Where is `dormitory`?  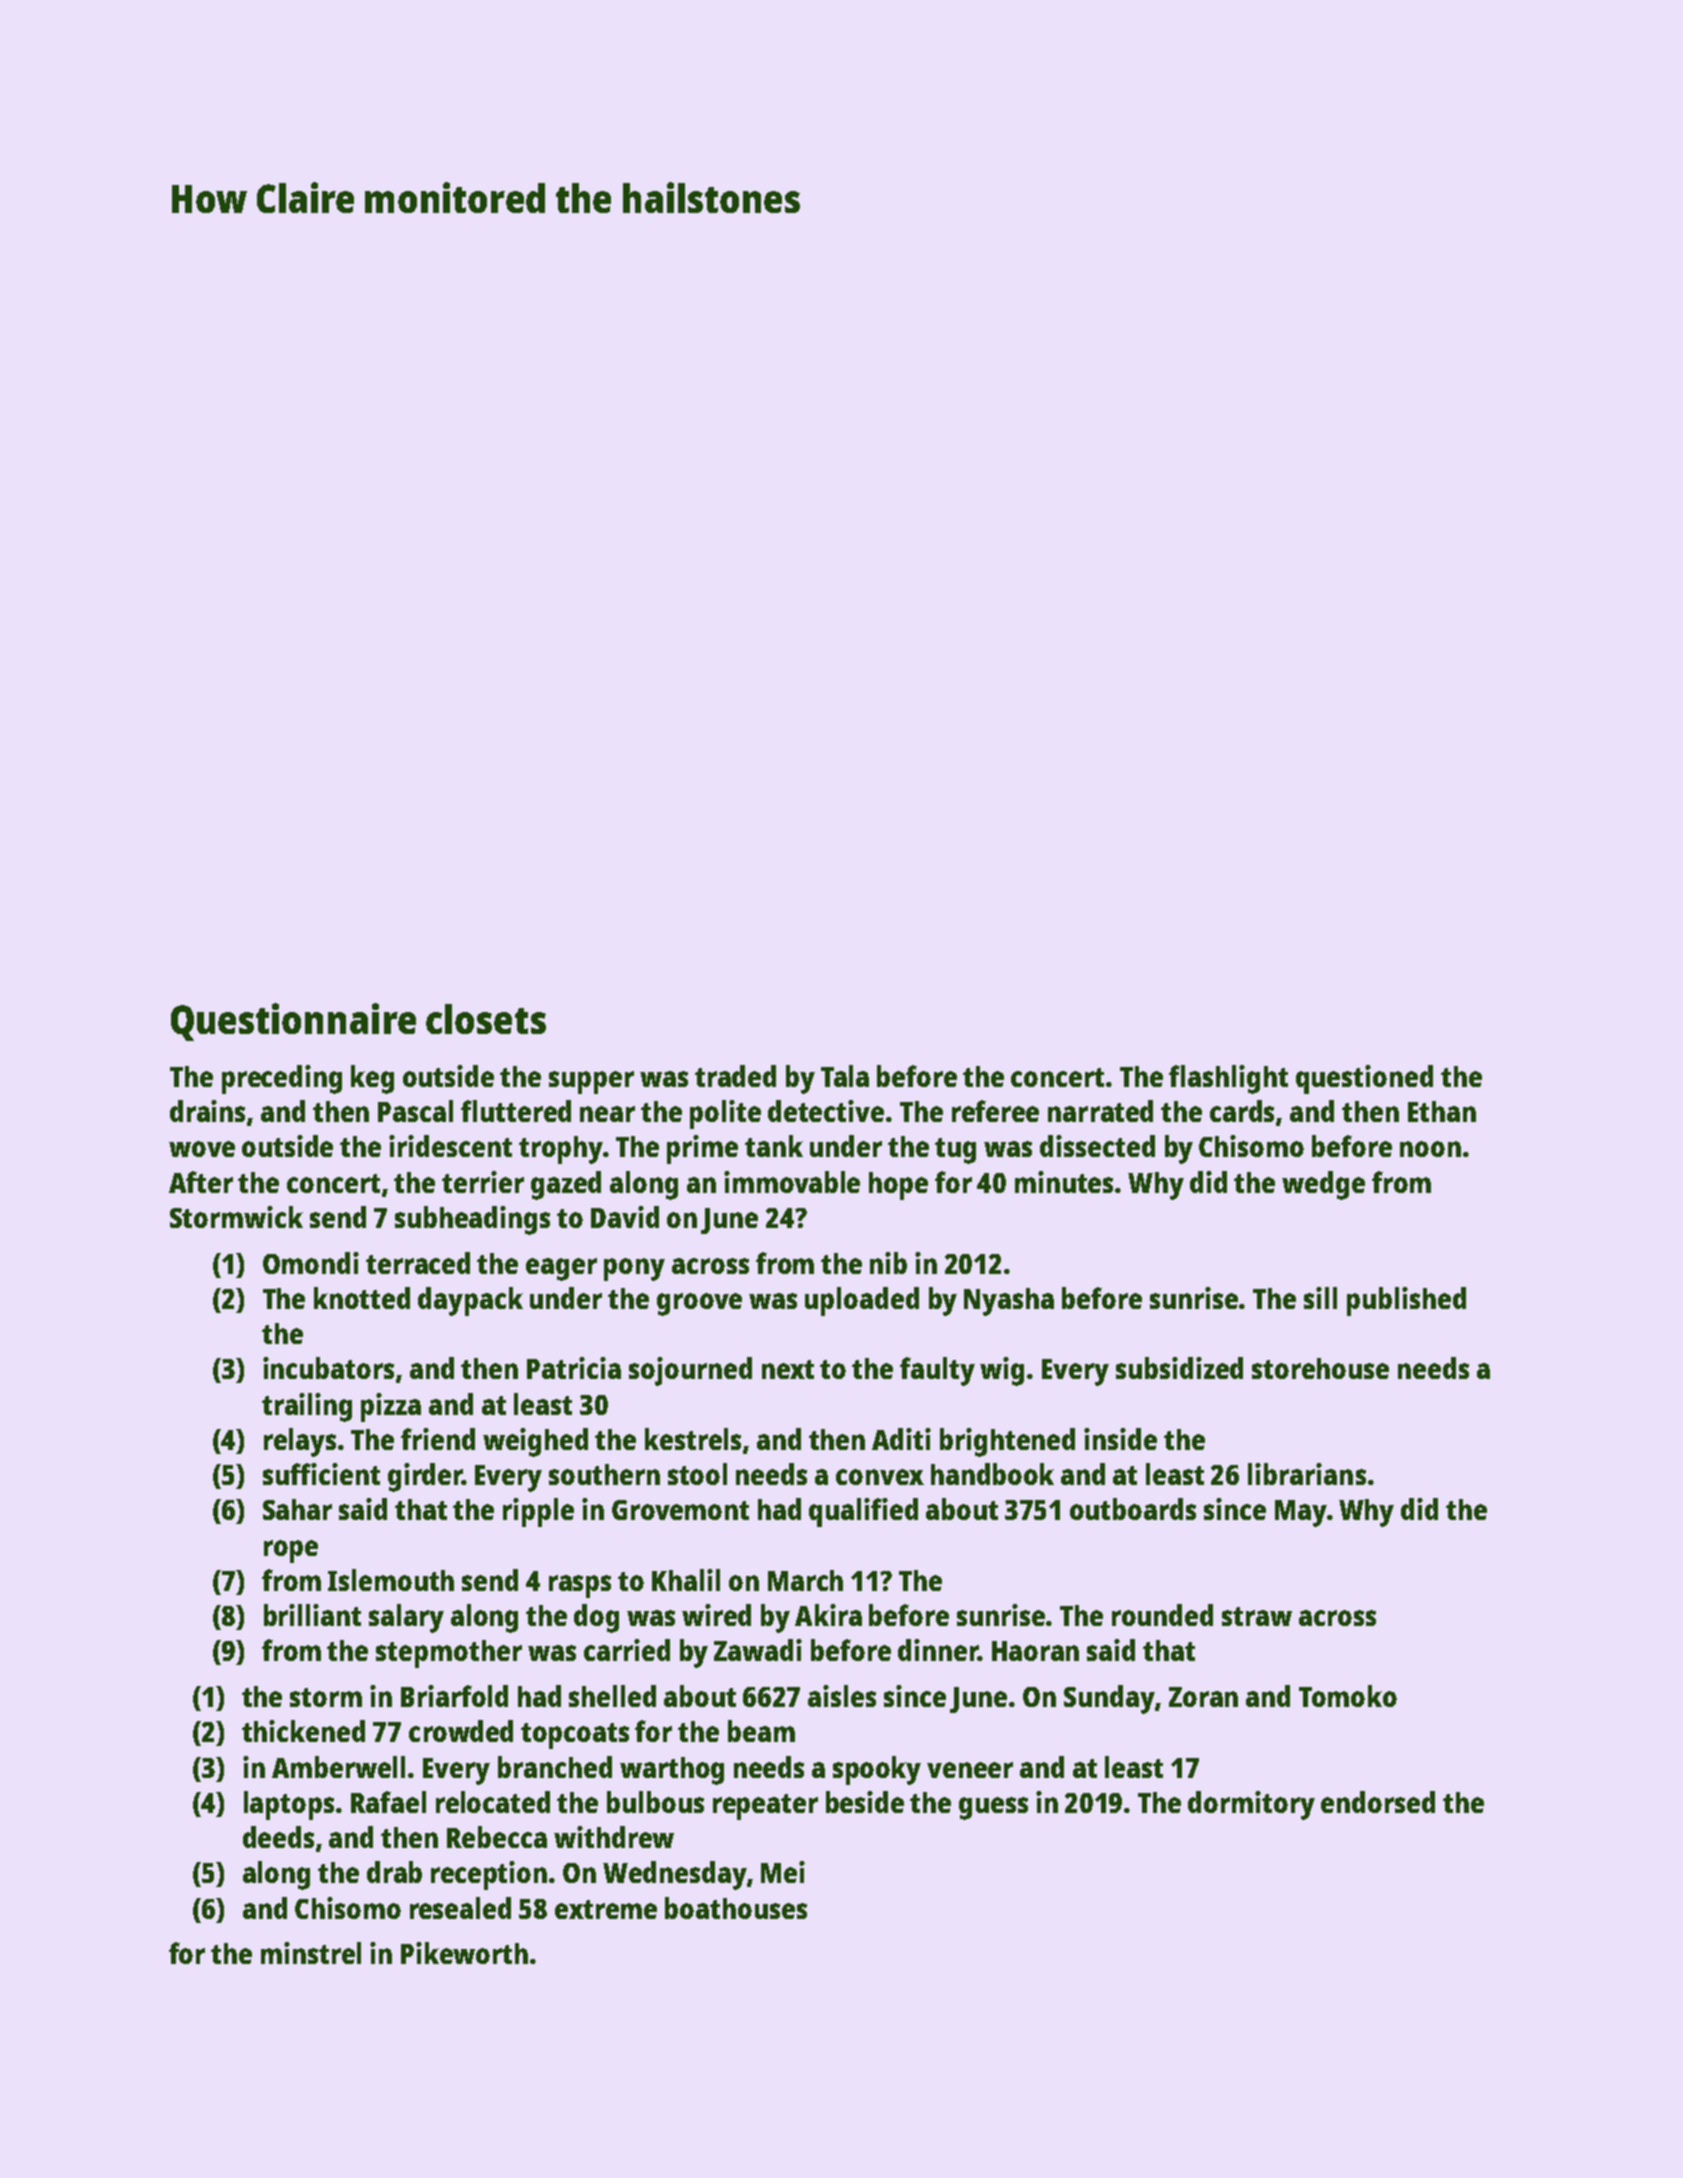 dormitory is located at coordinates (1251, 1805).
